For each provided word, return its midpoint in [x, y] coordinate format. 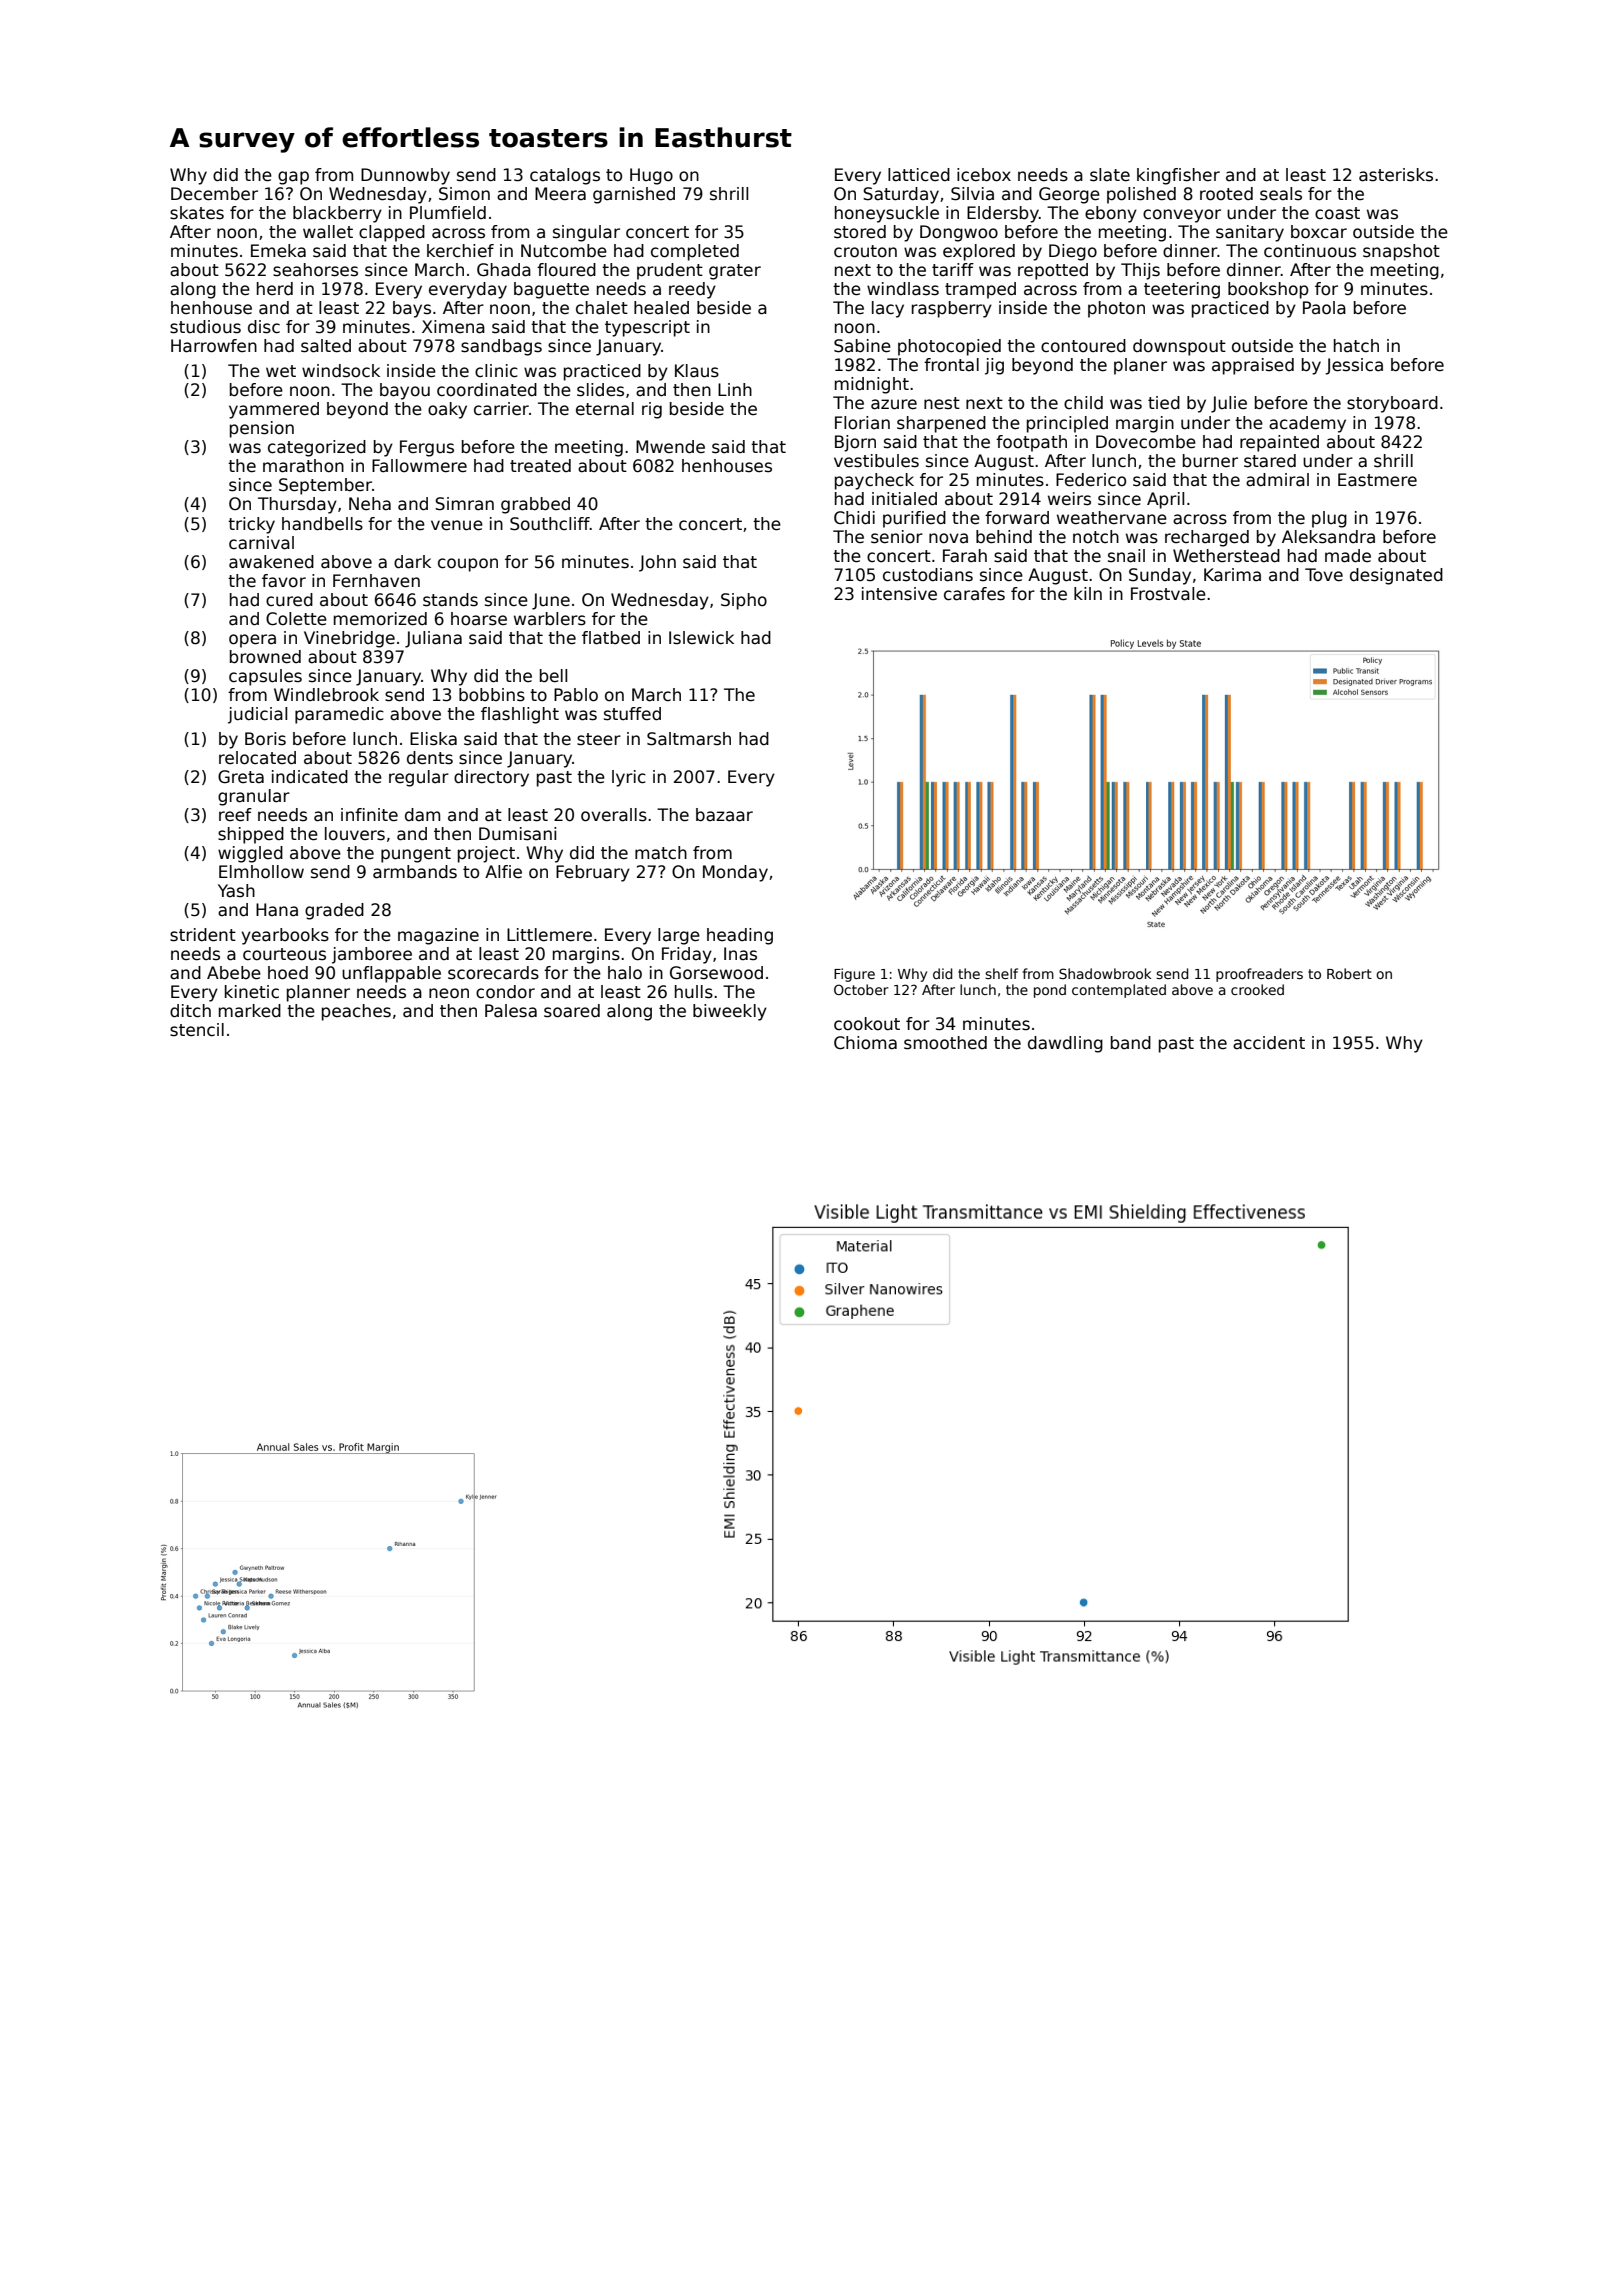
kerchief [460, 251]
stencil [197, 1030]
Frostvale [1168, 594]
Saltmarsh [689, 739]
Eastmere [1377, 480]
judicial [257, 715]
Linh [735, 389]
